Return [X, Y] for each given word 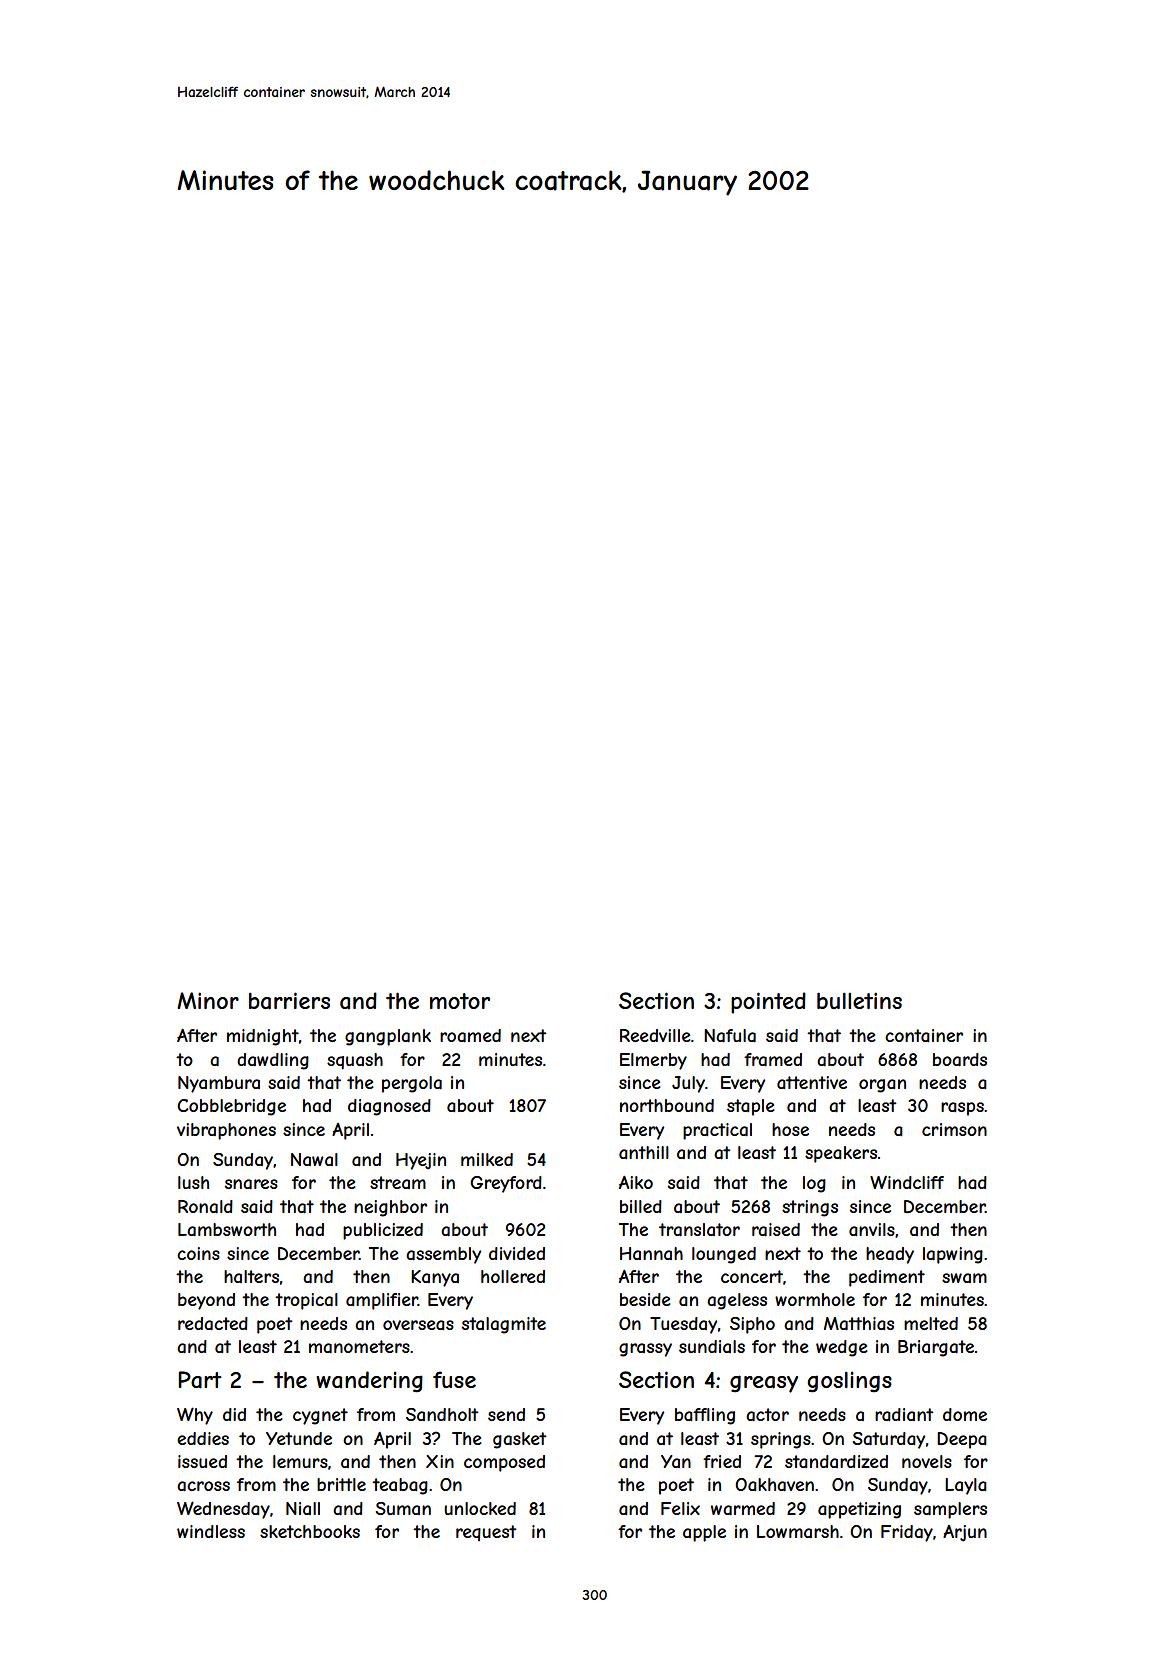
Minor [208, 1000]
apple [704, 1533]
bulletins [859, 1000]
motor [460, 1001]
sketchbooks [310, 1531]
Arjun [965, 1533]
